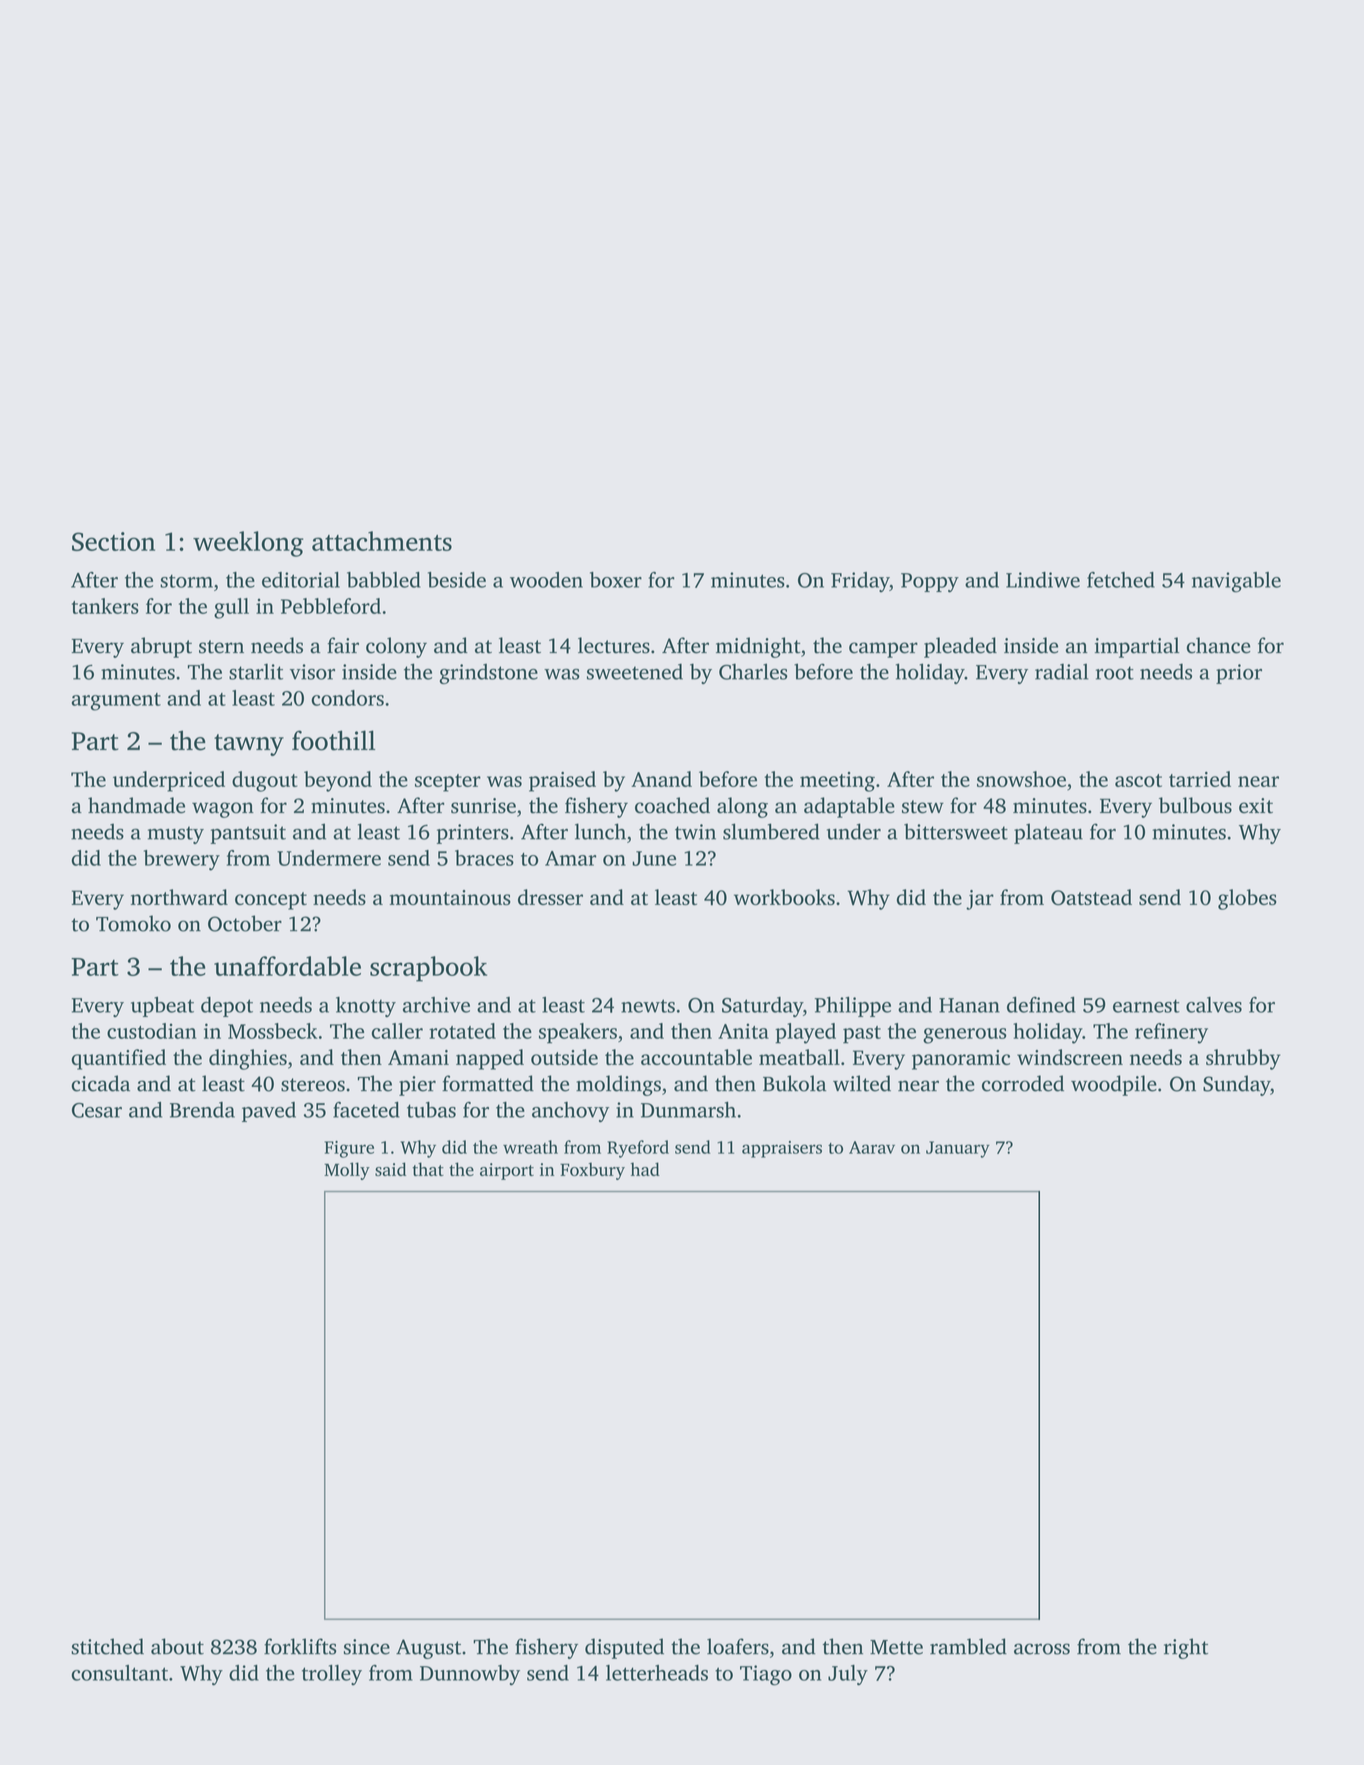 This screenshot has width=1364, height=1765. Describe the element at coordinates (1236, 582) in the screenshot. I see `navigable` at that location.
